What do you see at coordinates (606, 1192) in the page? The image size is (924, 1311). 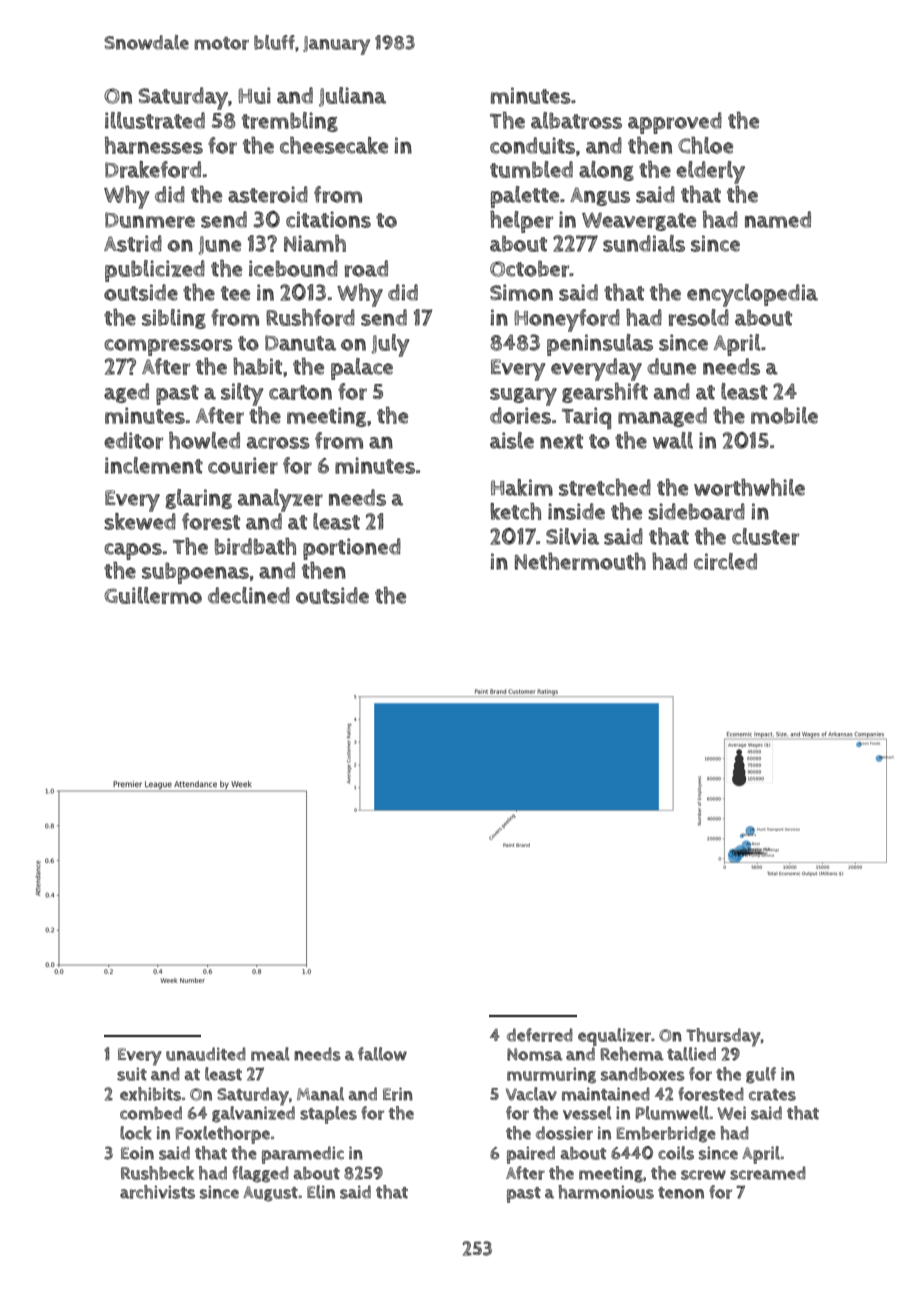 I see `harmonious` at bounding box center [606, 1192].
